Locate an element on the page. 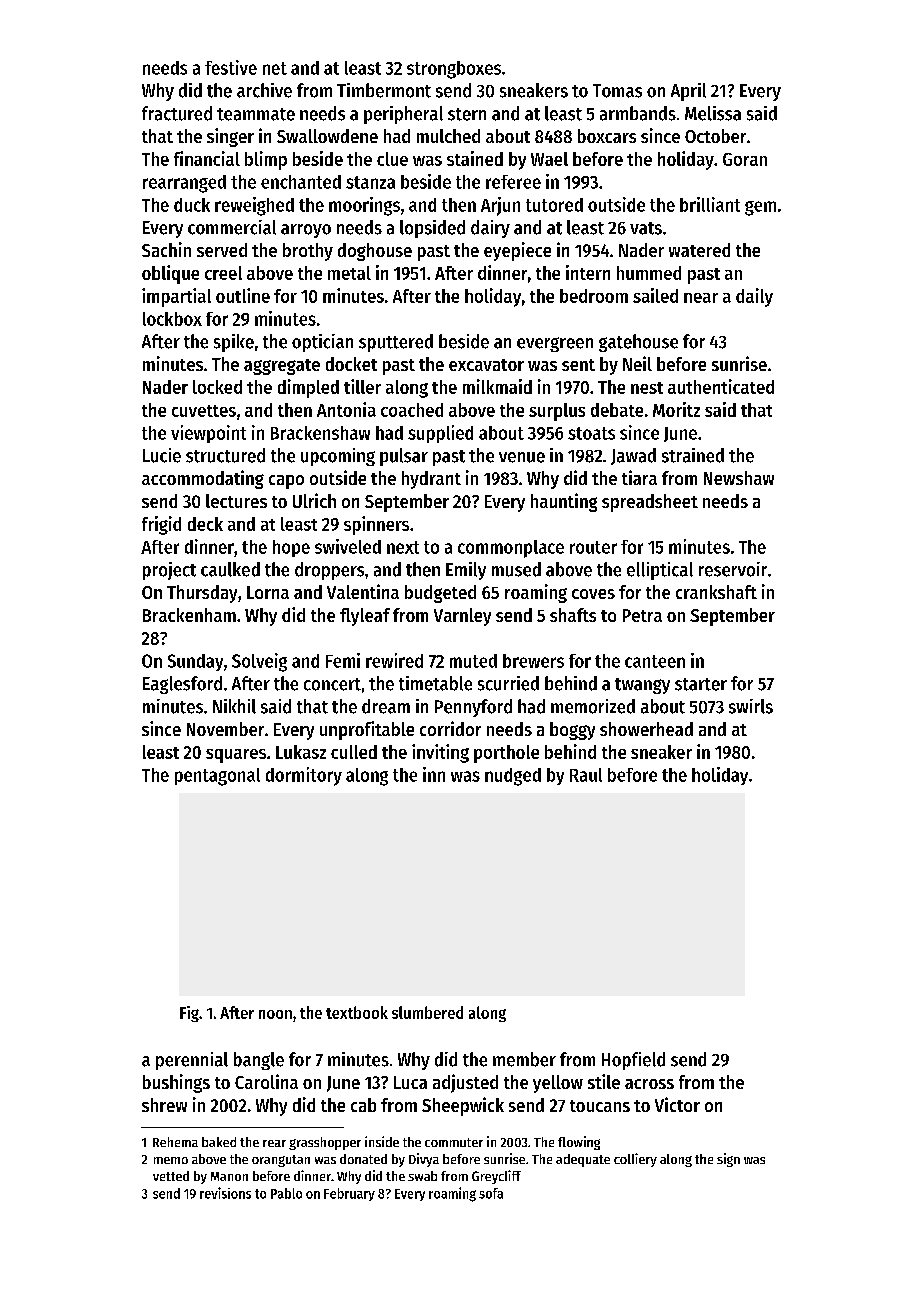 The image size is (924, 1314). pentagonal is located at coordinates (217, 777).
